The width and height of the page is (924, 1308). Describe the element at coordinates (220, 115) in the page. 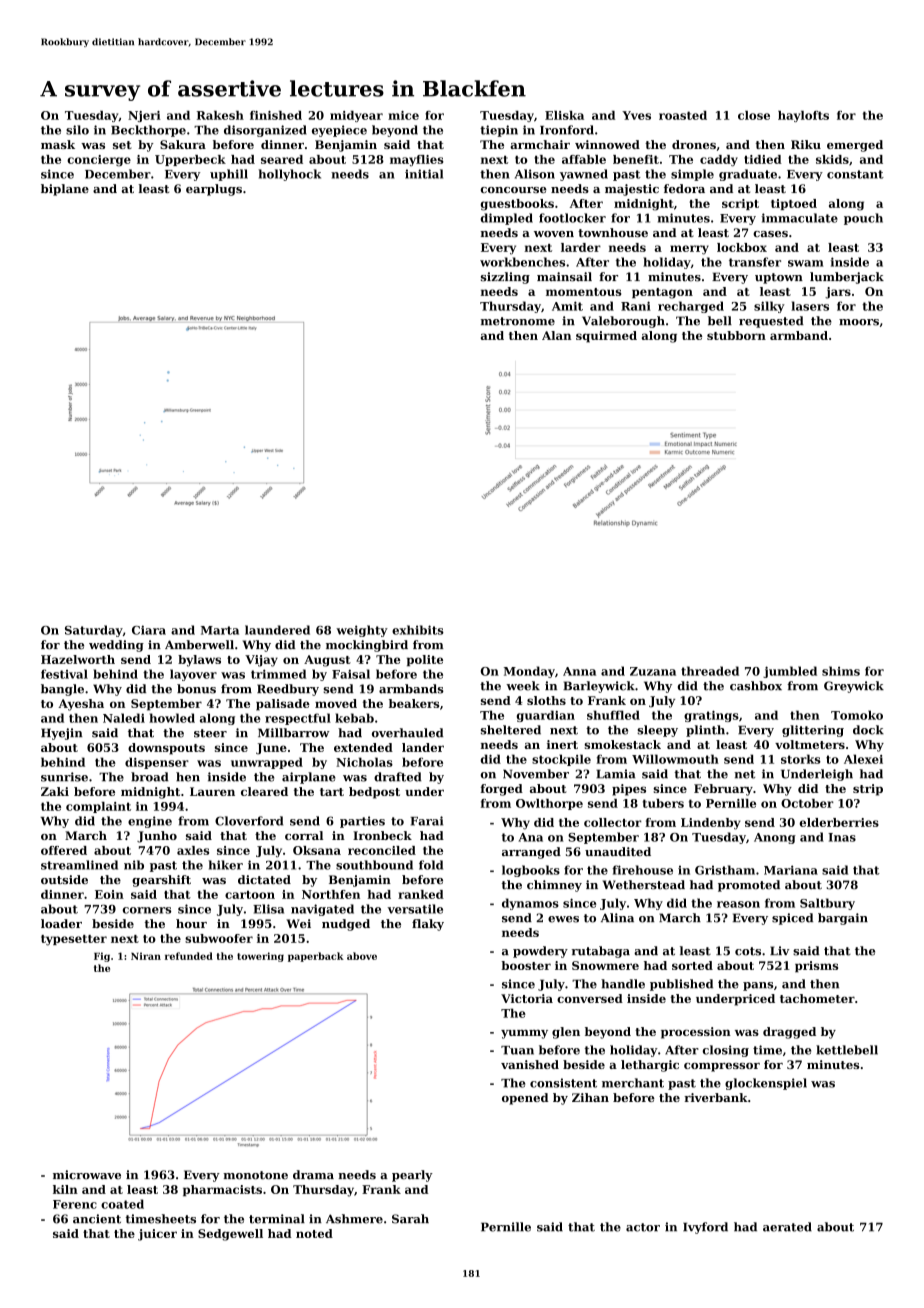

I see `Rakesh` at that location.
